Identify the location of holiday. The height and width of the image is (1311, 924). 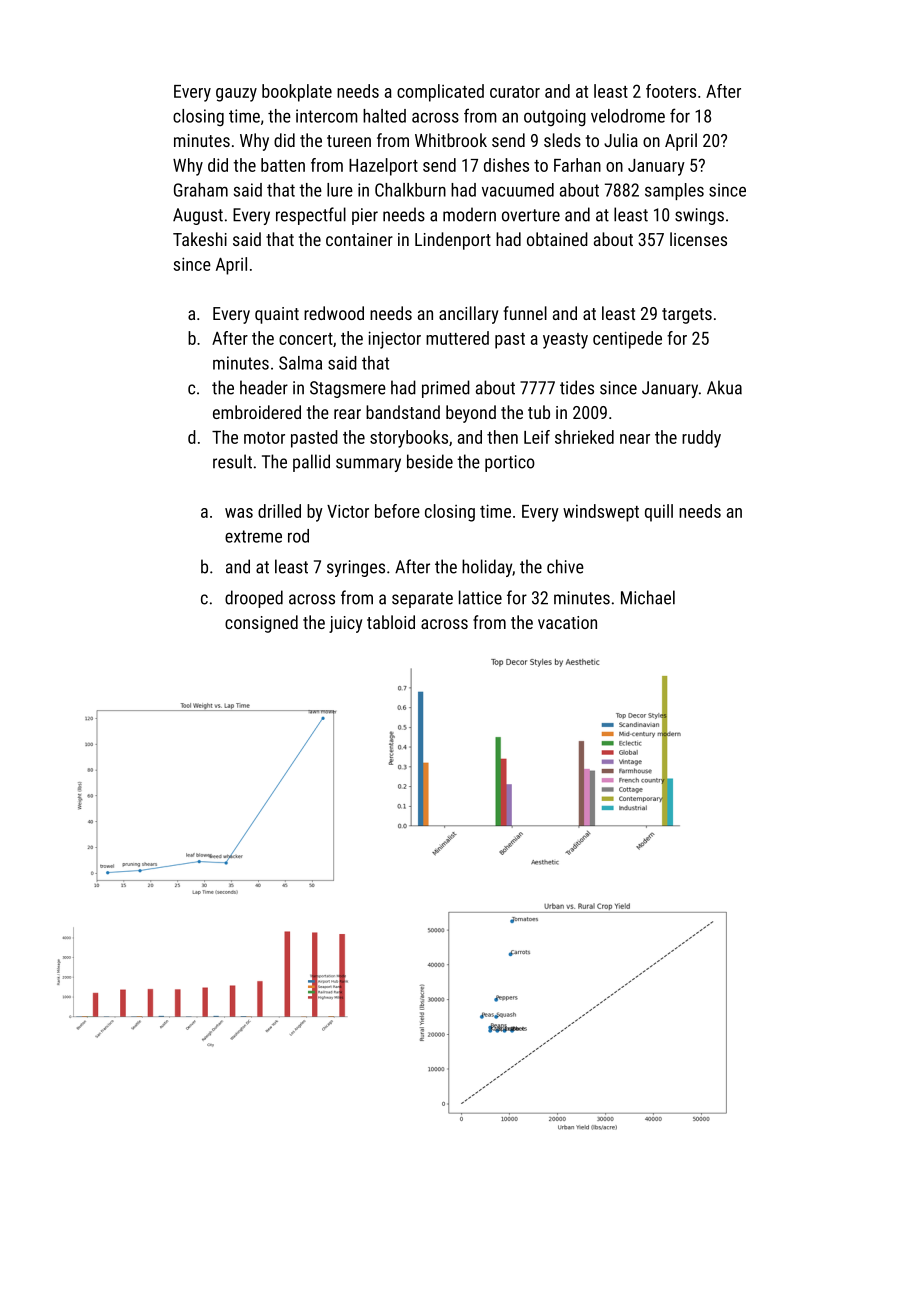
(487, 568).
